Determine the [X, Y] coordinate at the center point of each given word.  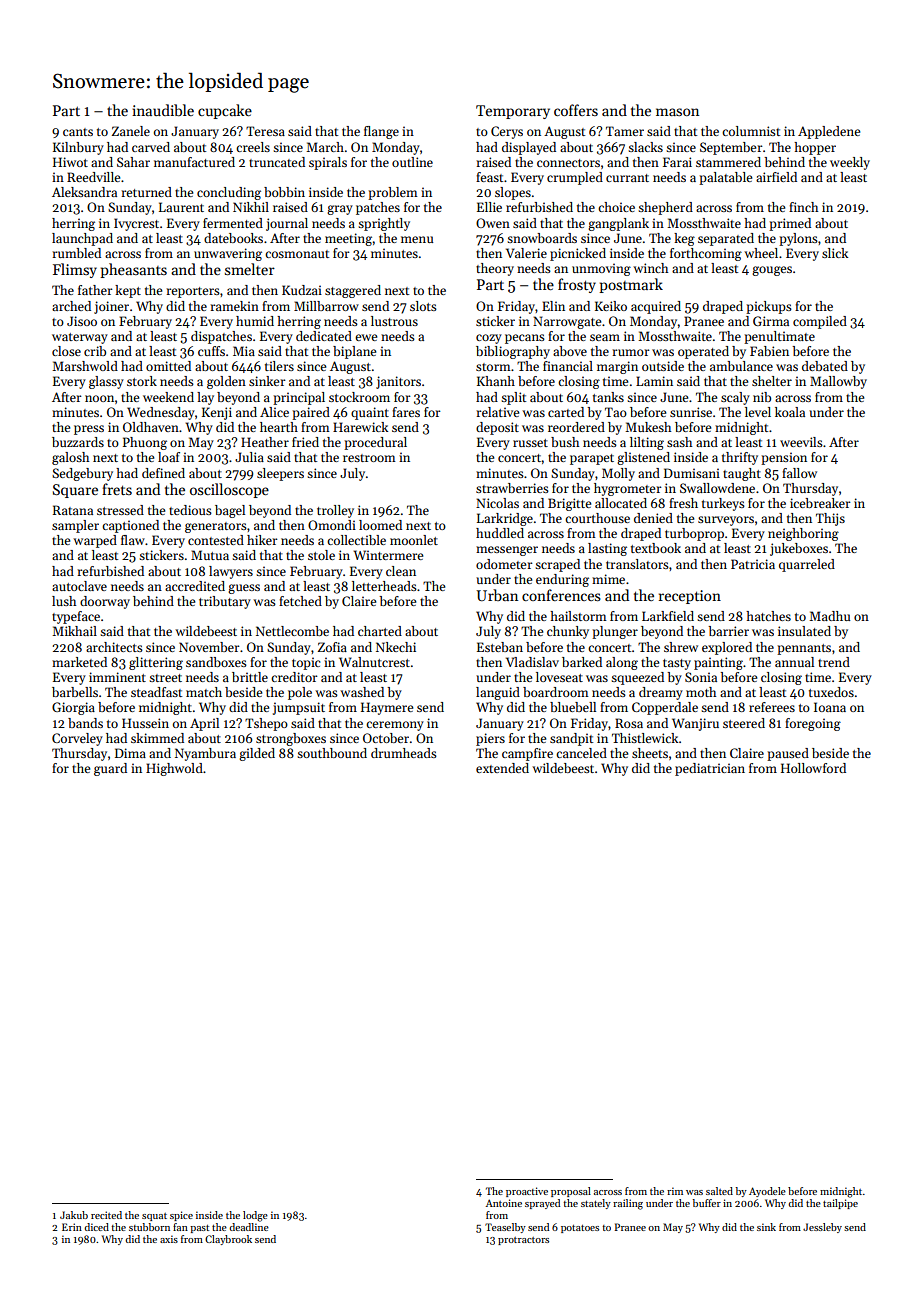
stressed [120, 510]
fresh [683, 503]
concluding [229, 193]
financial [568, 366]
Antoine [504, 1203]
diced [96, 1227]
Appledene [829, 132]
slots [423, 306]
